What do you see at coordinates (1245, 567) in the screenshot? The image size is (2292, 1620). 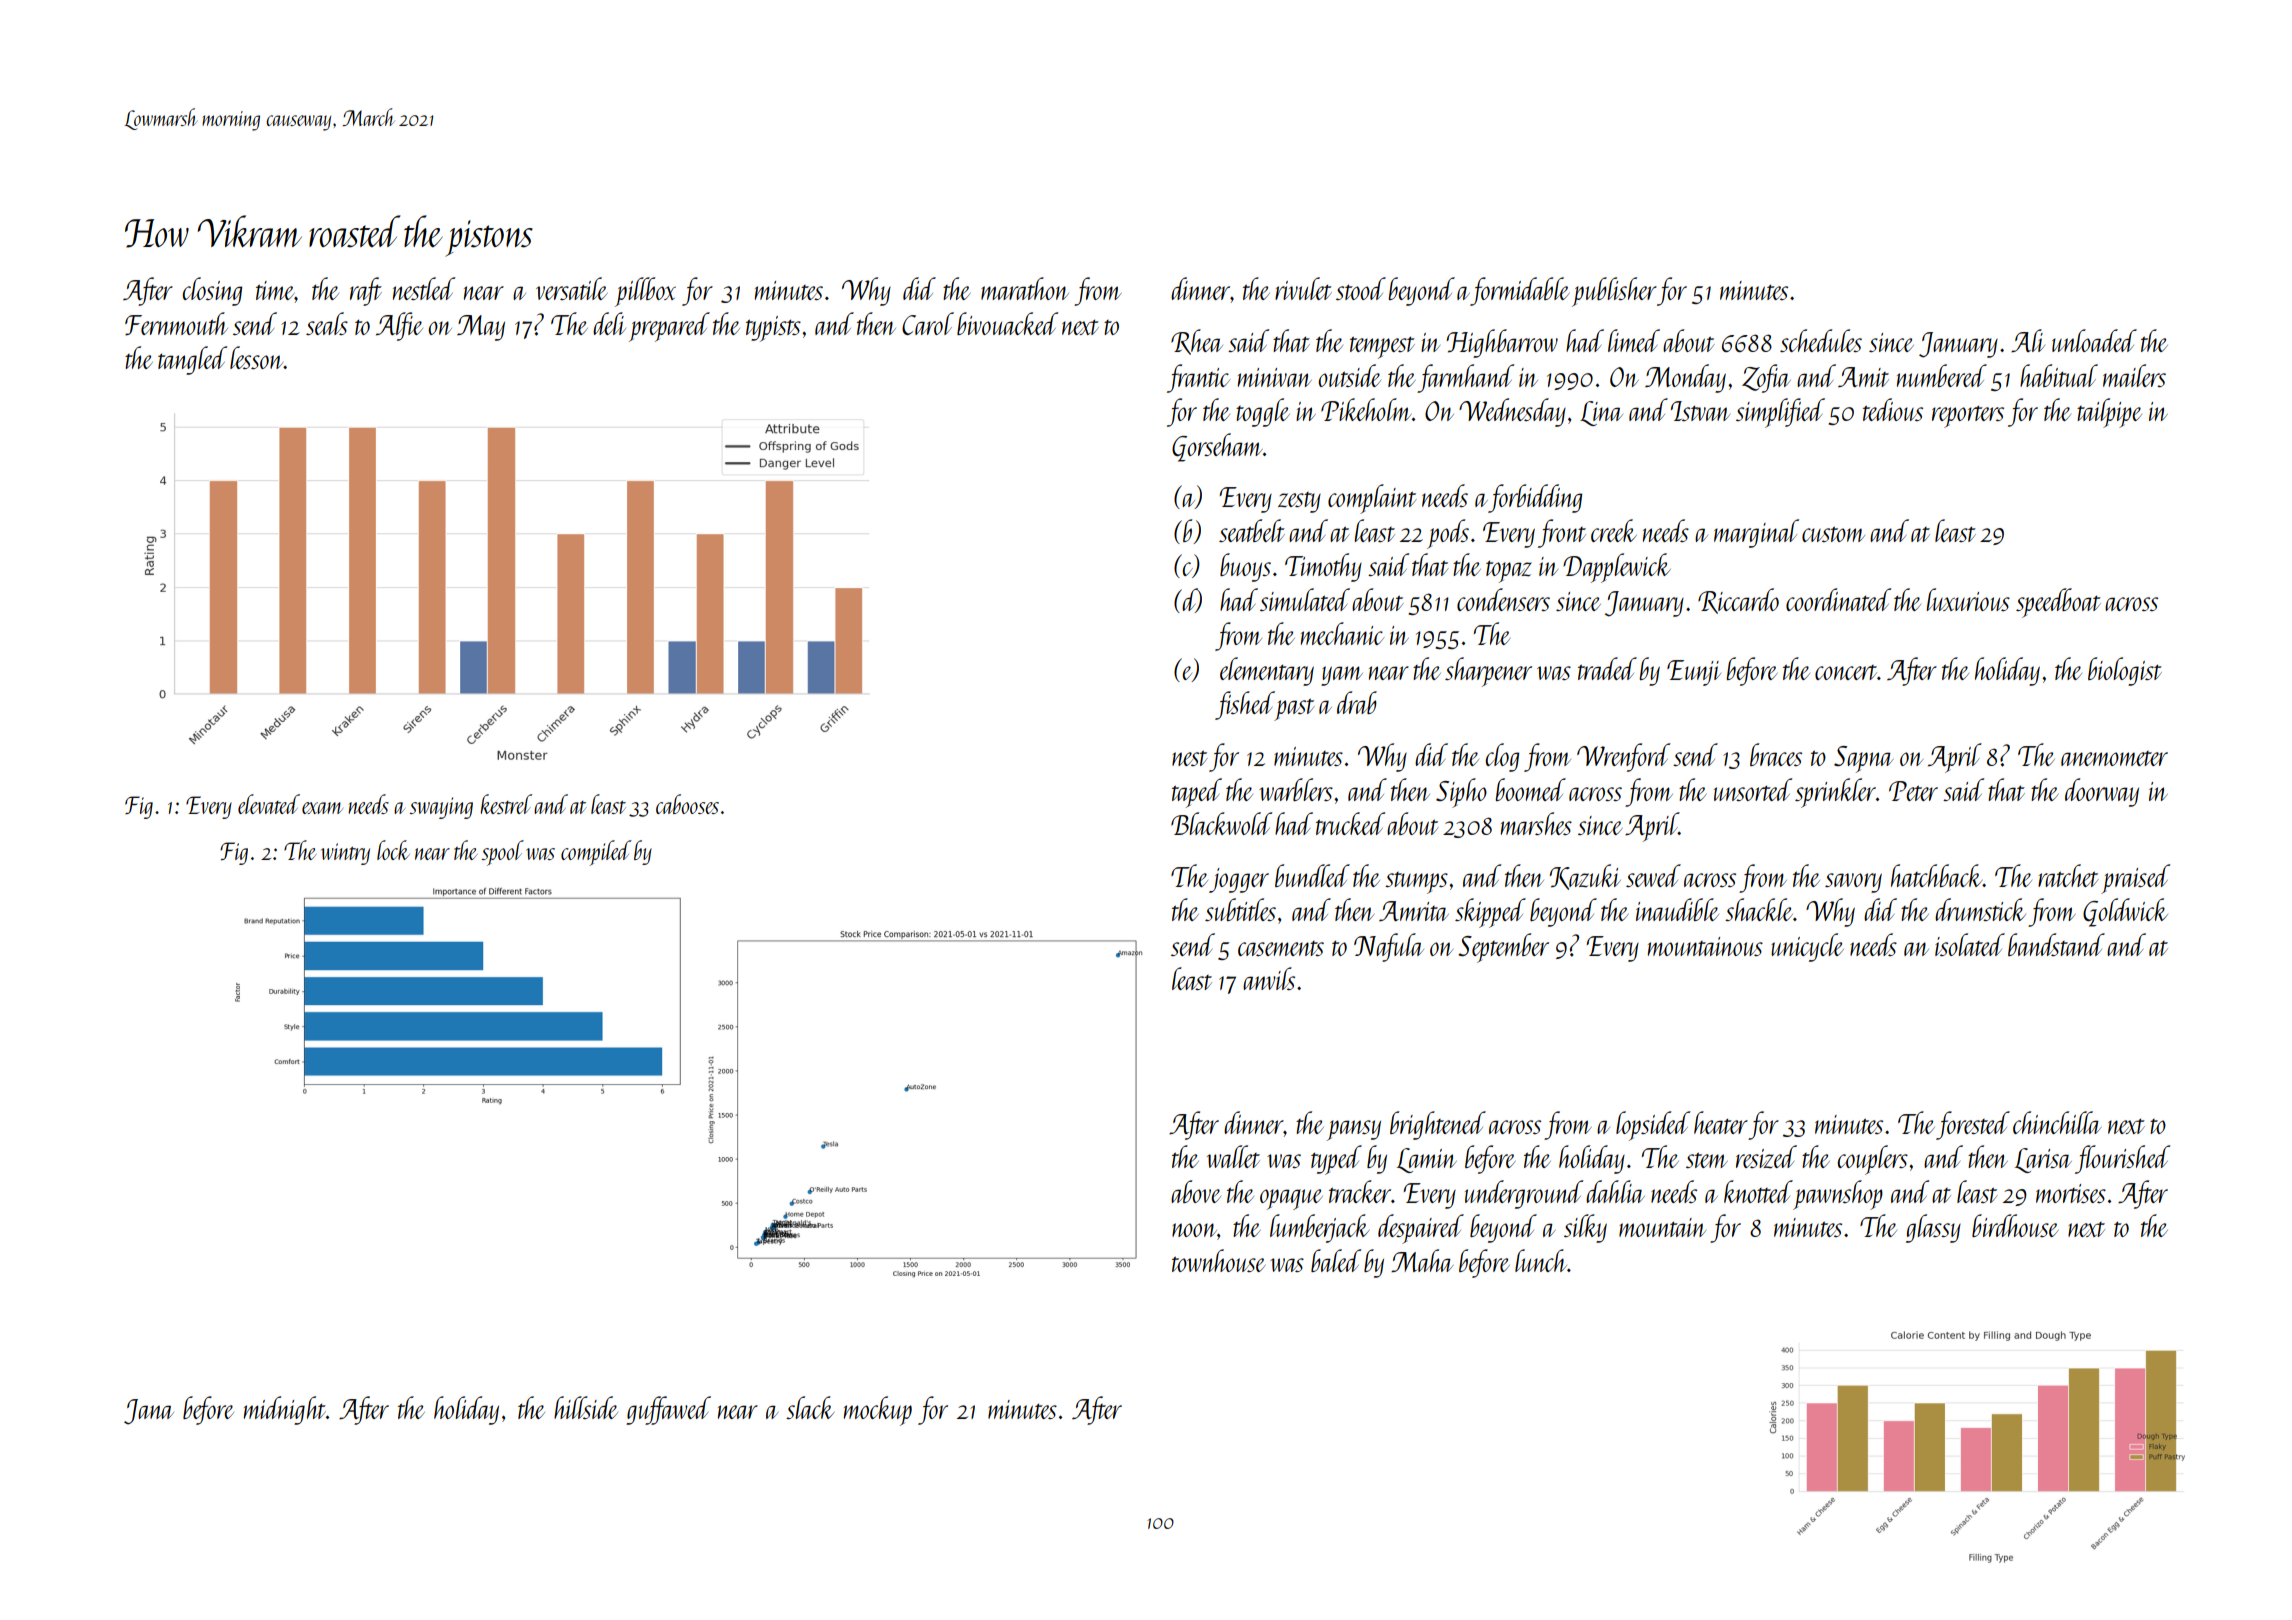 I see `buoys` at bounding box center [1245, 567].
